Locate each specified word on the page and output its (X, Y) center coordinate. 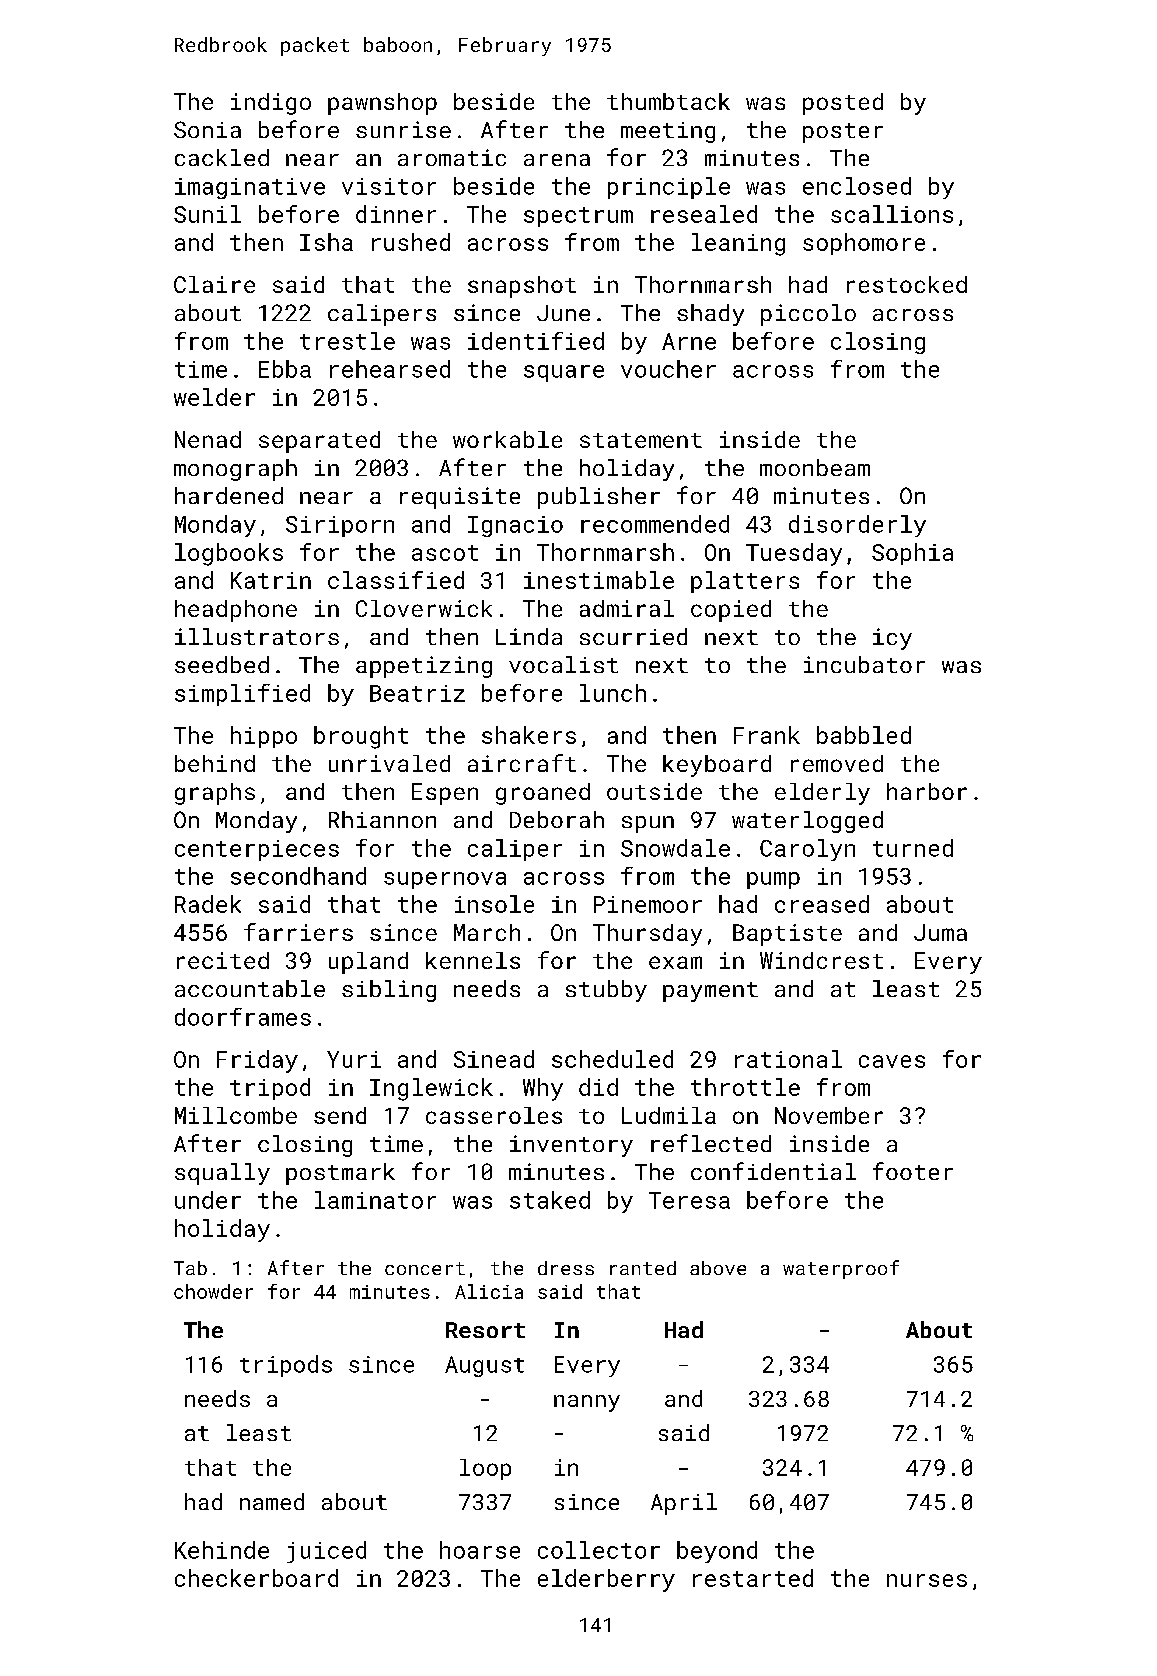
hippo (264, 737)
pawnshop (382, 104)
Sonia (207, 129)
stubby (606, 991)
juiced (326, 1552)
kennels (473, 960)
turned (913, 848)
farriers (298, 932)
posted (843, 104)
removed (837, 763)
